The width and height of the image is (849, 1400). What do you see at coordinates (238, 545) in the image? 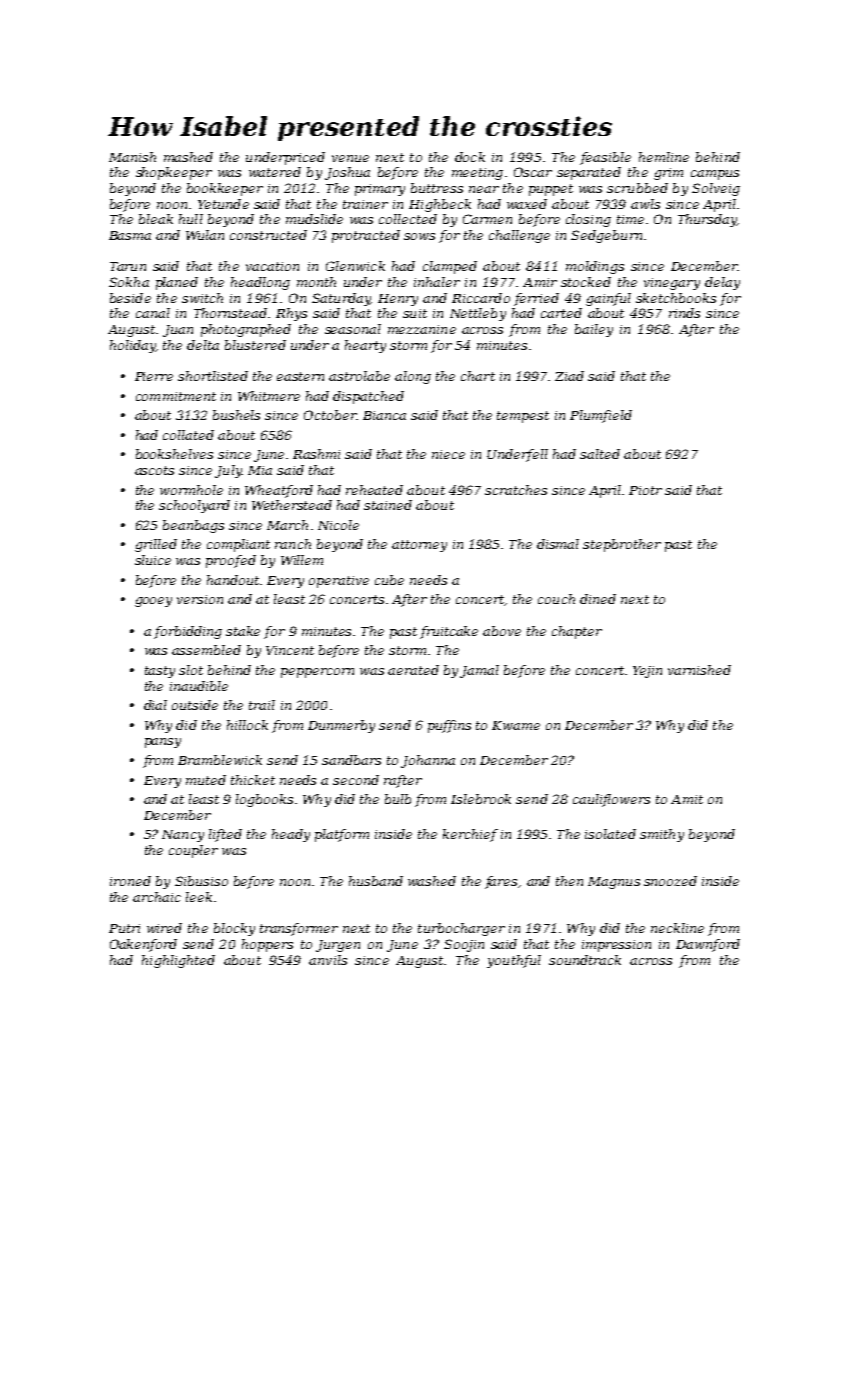
I see `compliant` at bounding box center [238, 545].
